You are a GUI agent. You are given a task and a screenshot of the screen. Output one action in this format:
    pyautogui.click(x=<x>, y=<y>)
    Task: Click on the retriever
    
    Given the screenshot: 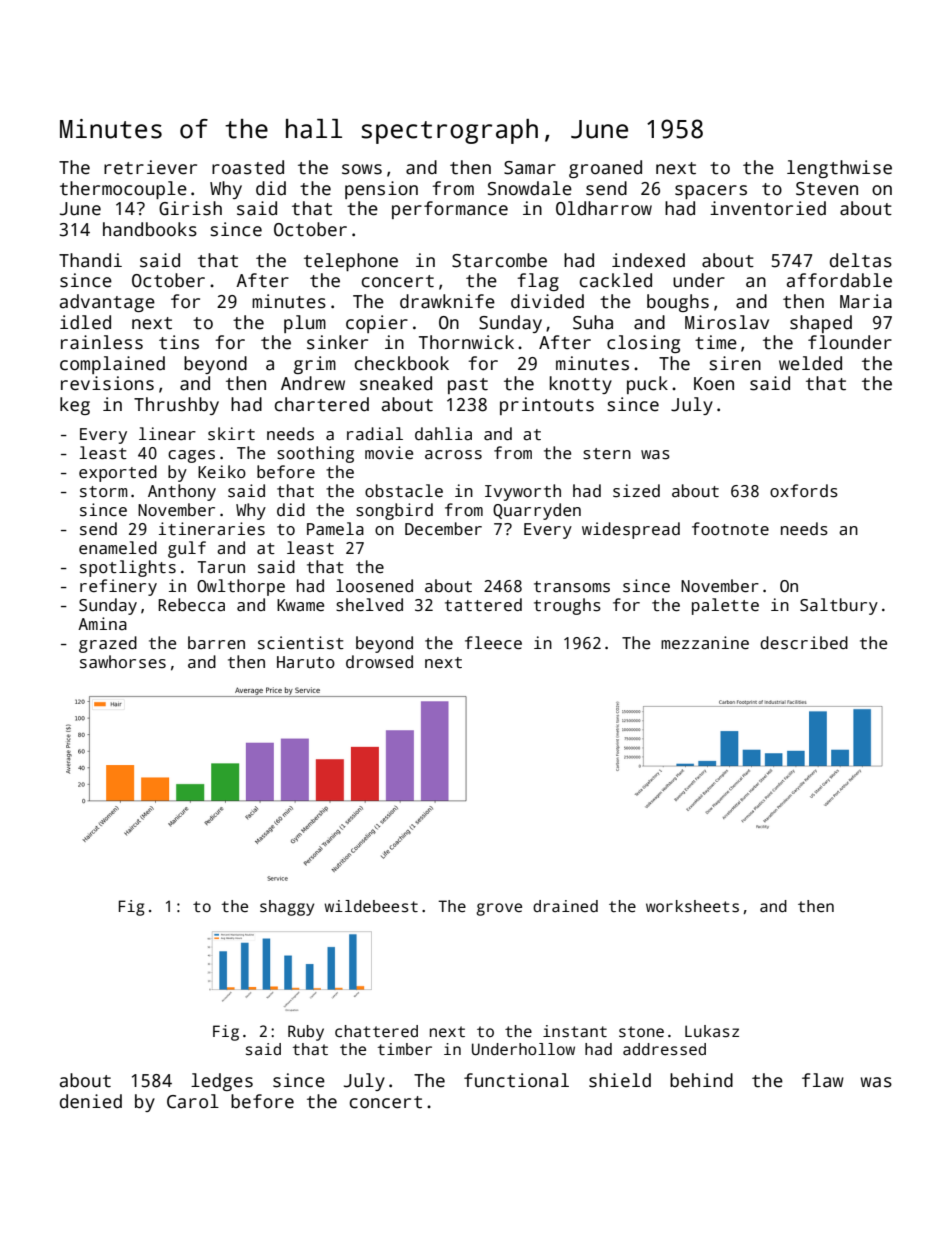 What is the action you would take?
    pyautogui.click(x=150, y=167)
